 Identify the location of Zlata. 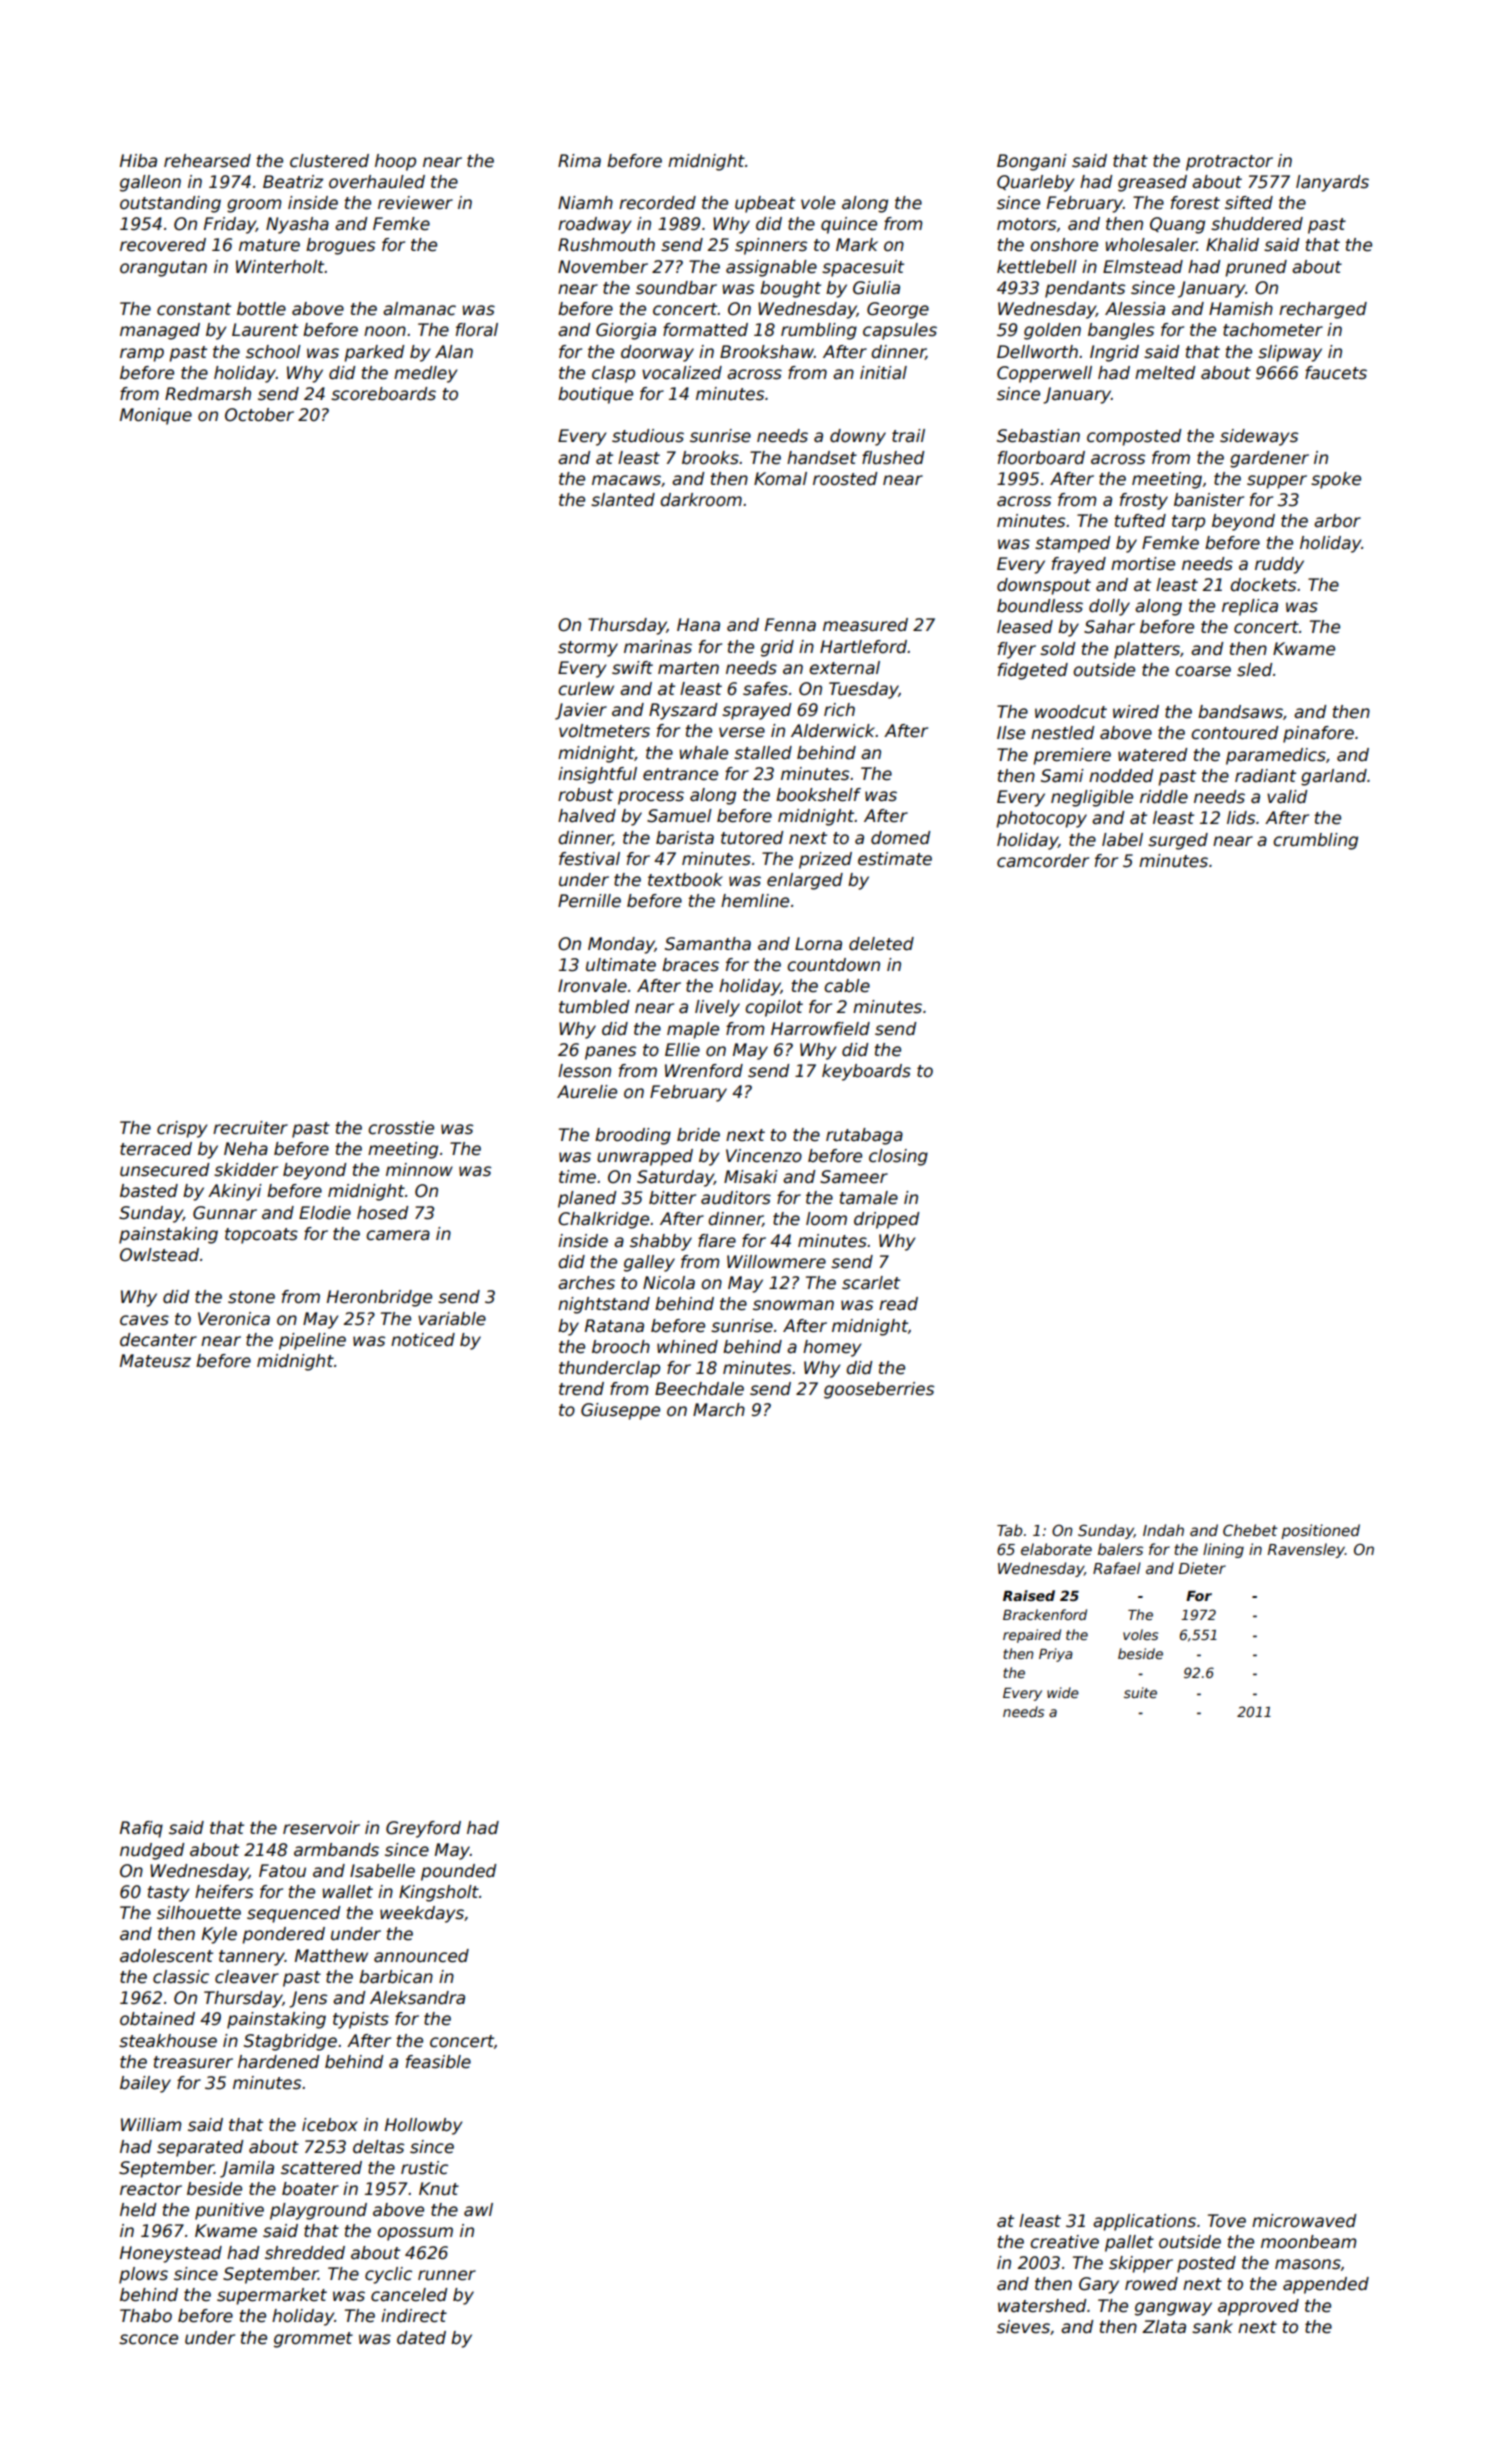
(1164, 2327).
